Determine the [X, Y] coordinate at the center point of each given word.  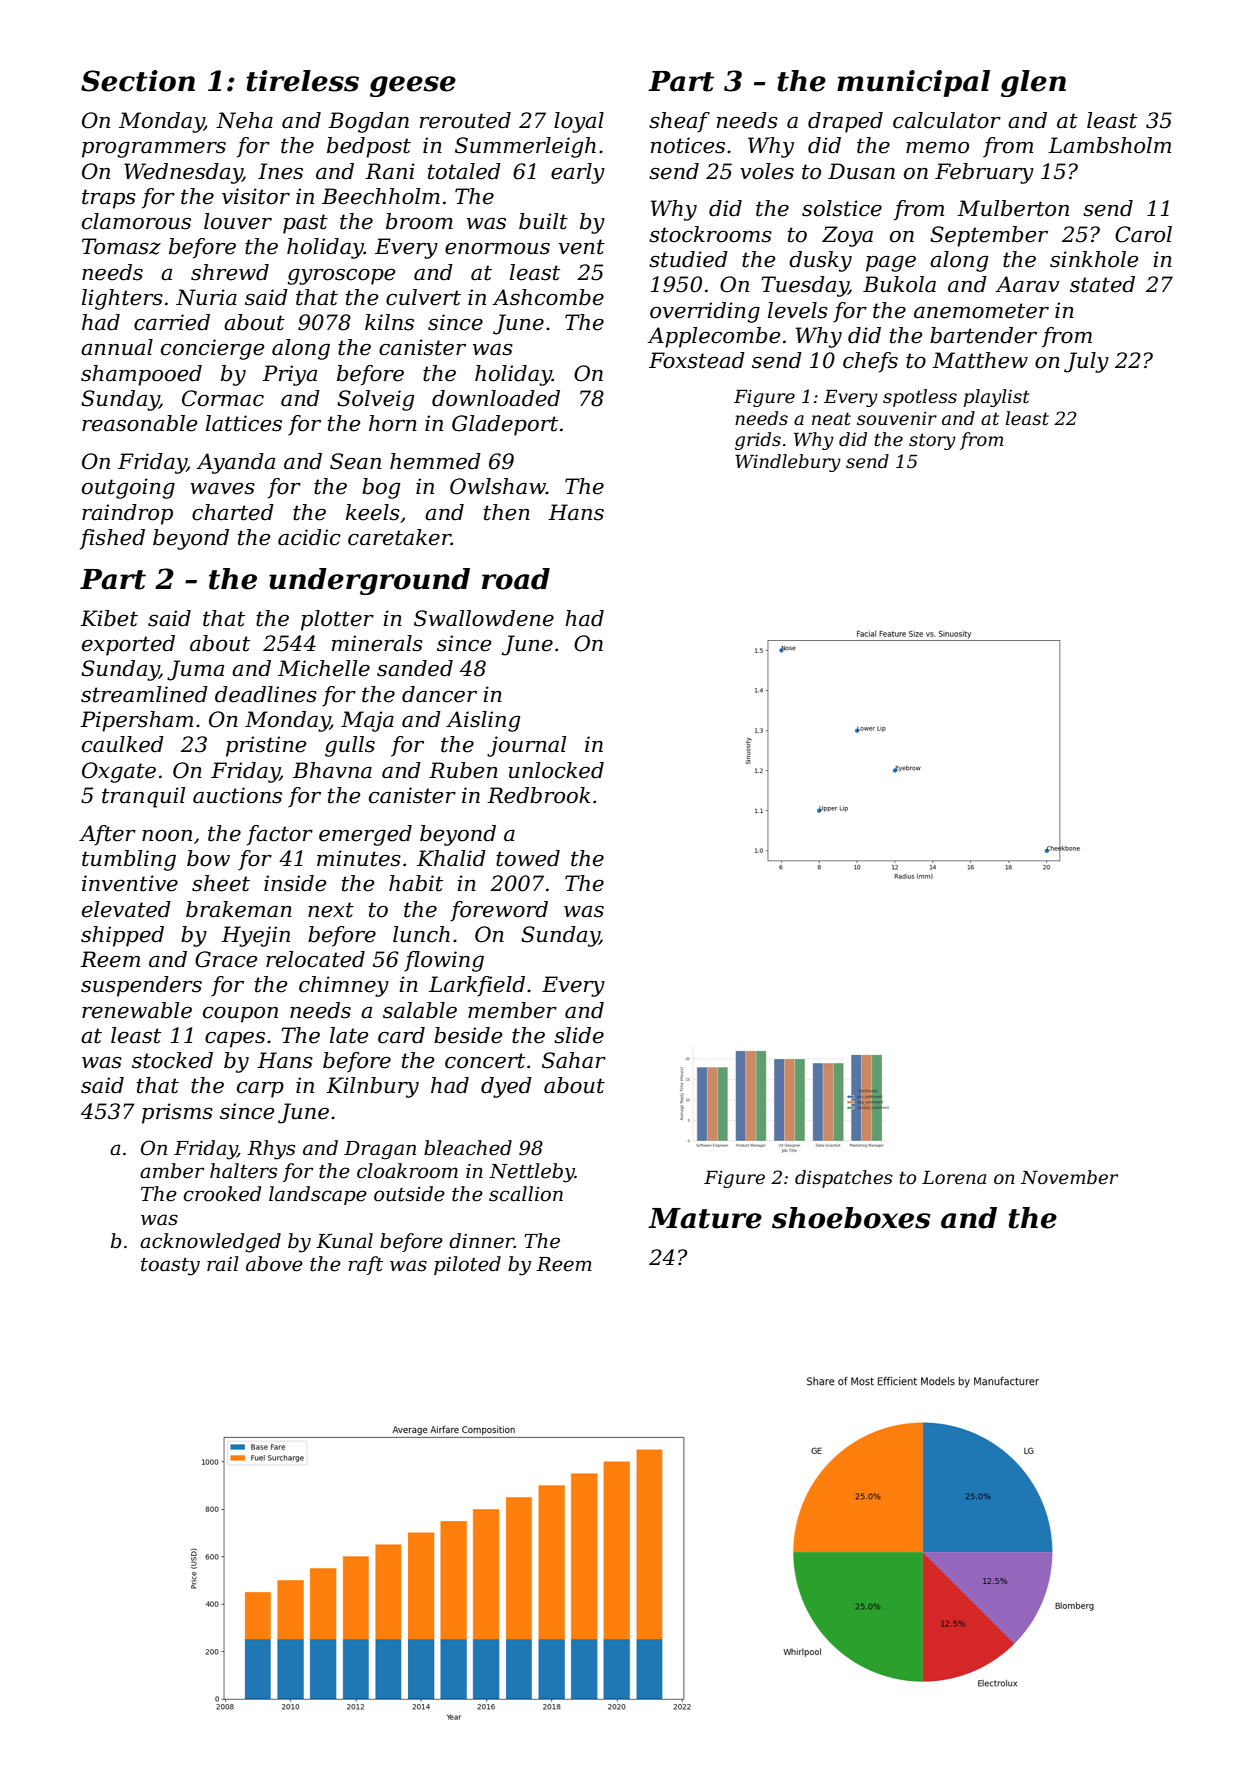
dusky [820, 261]
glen [1033, 83]
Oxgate [119, 772]
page [891, 264]
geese [413, 86]
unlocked [556, 770]
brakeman [239, 909]
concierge [213, 349]
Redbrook [538, 795]
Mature [705, 1218]
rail [223, 1264]
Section [138, 81]
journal [526, 746]
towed [528, 858]
